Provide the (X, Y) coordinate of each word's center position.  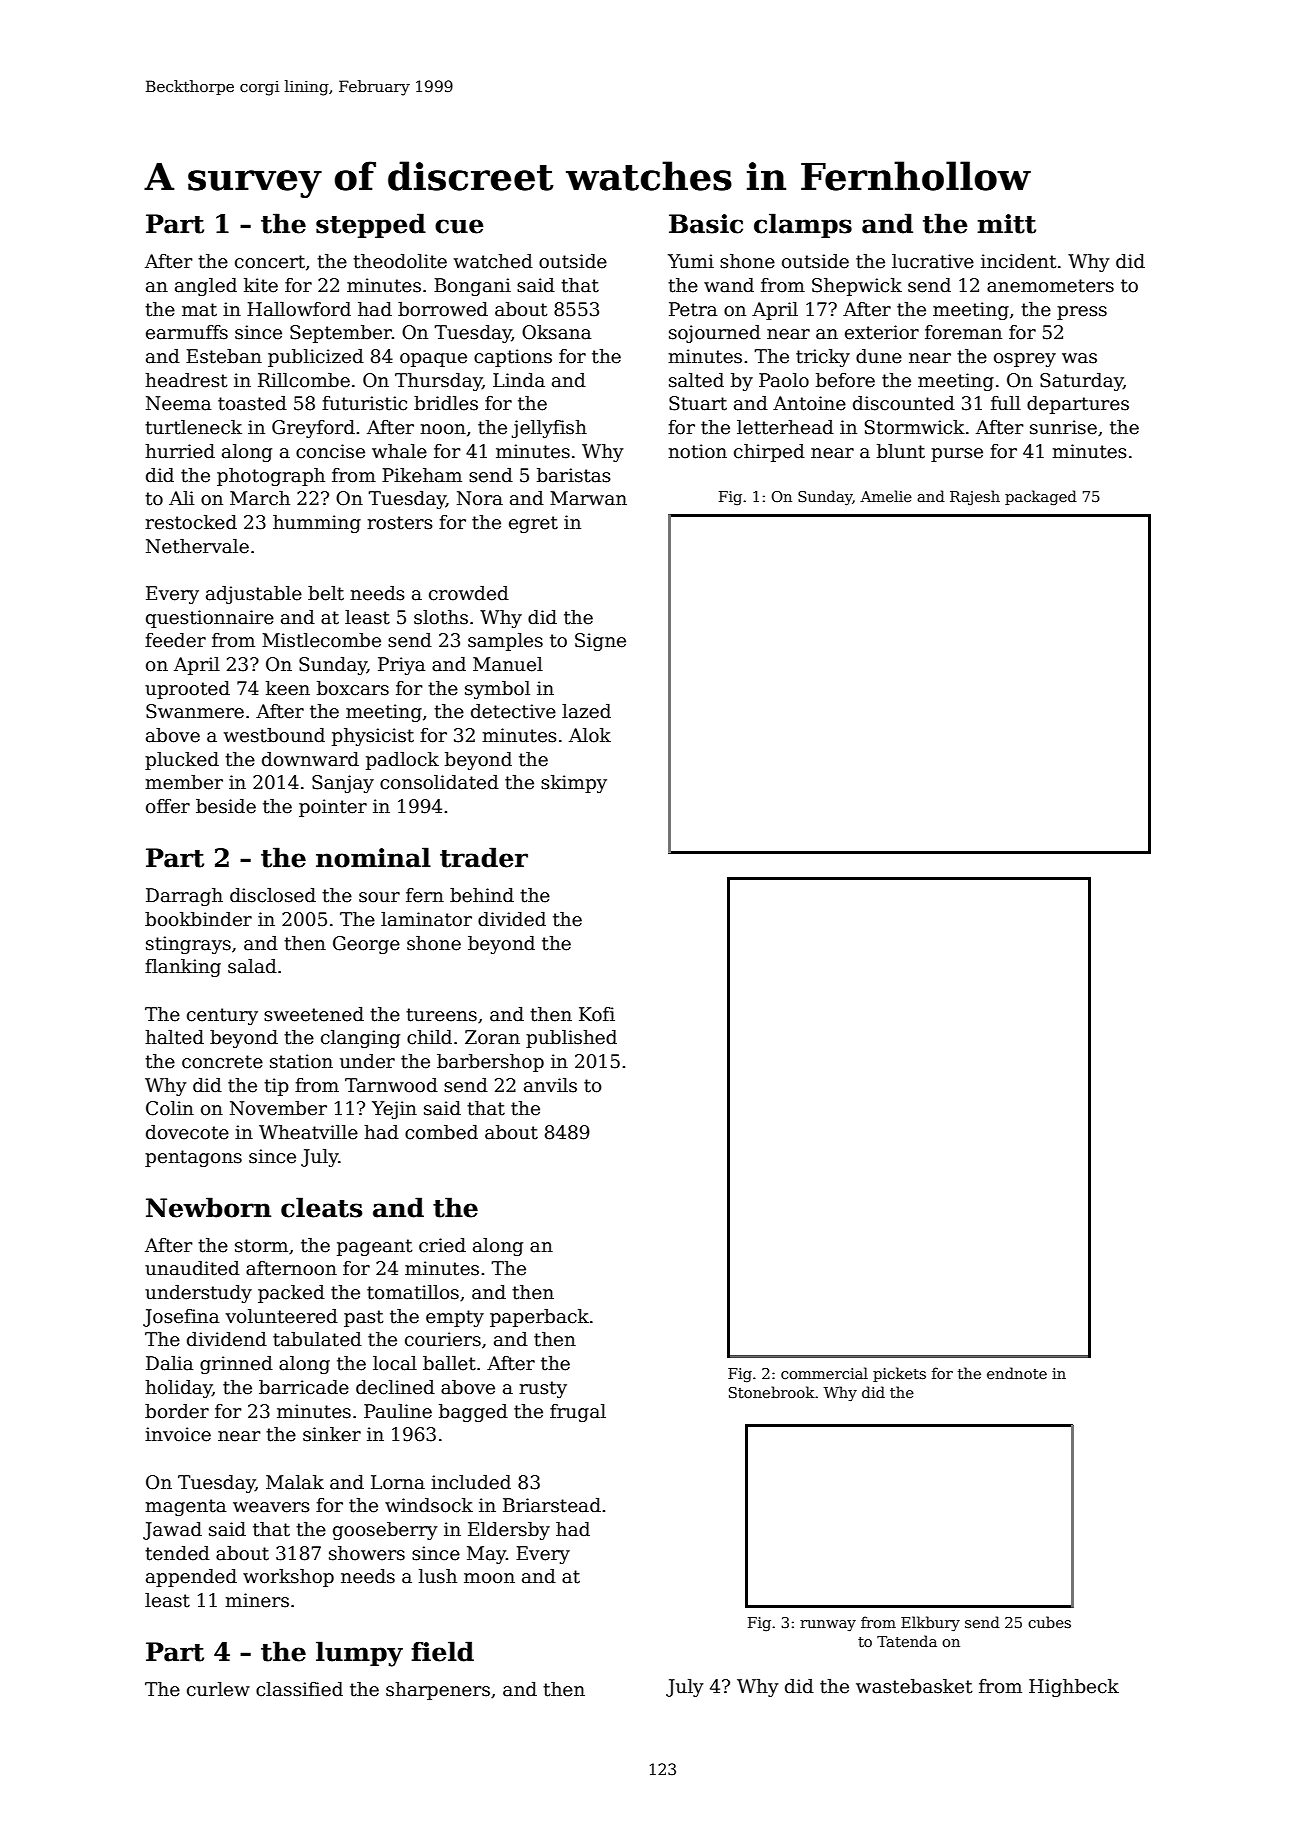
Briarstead (552, 1505)
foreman (963, 332)
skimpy (574, 784)
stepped (371, 225)
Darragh (184, 897)
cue (459, 226)
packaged (1041, 497)
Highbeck (1074, 1688)
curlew (218, 1689)
